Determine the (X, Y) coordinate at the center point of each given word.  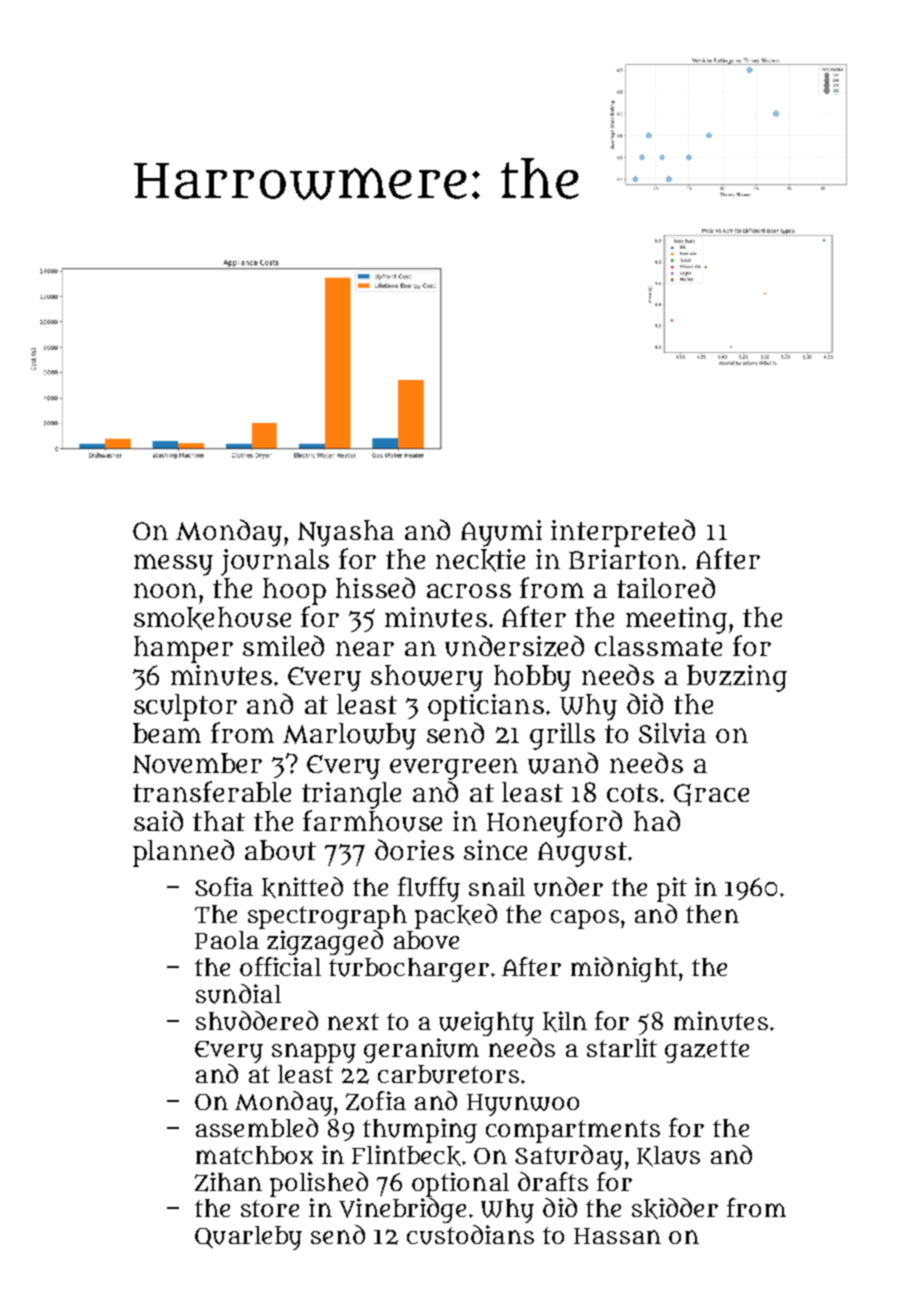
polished (319, 1184)
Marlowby (349, 736)
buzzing (737, 678)
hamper (183, 649)
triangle (351, 795)
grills (562, 736)
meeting (676, 620)
